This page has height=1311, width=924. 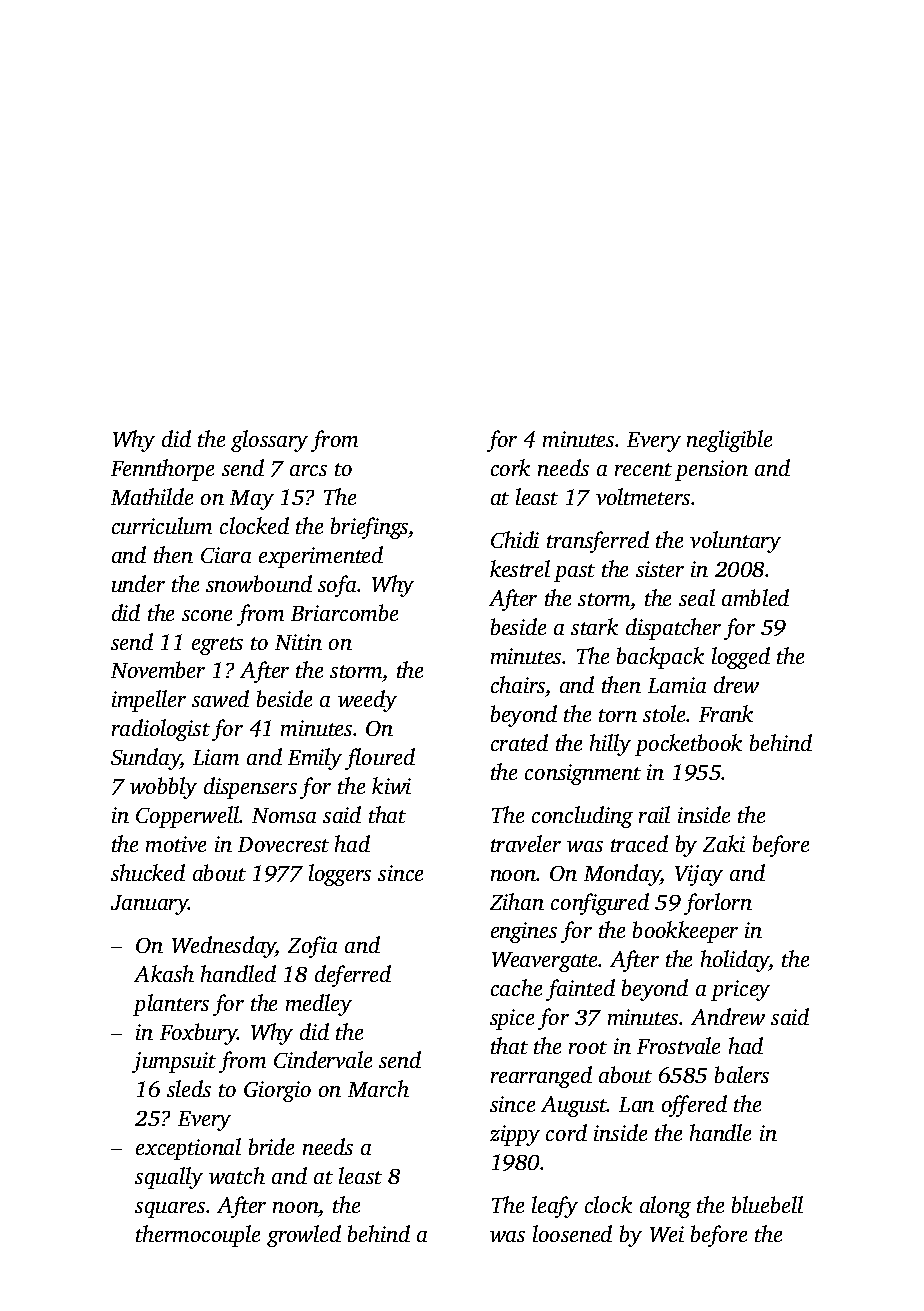 I want to click on kiwi, so click(x=391, y=785).
